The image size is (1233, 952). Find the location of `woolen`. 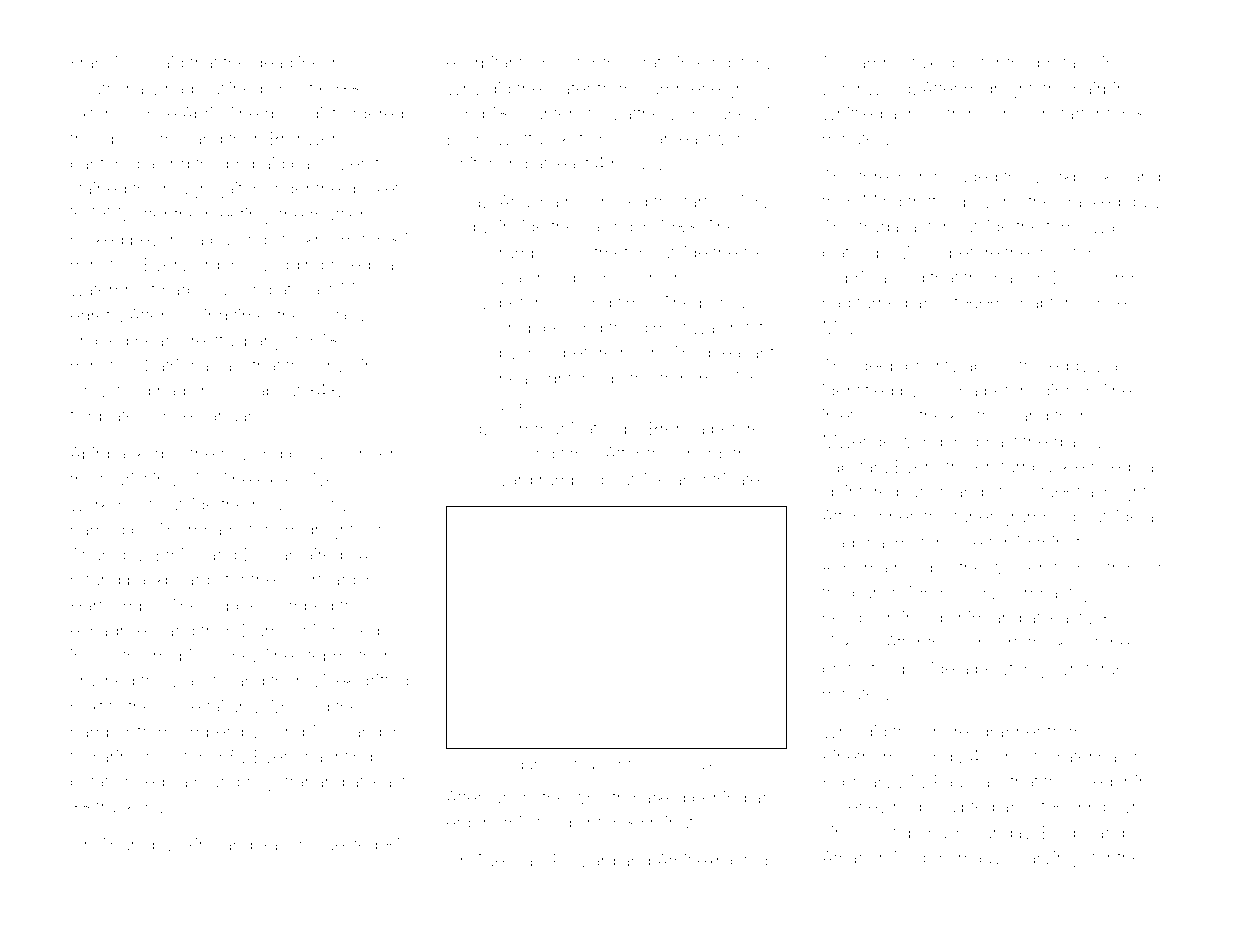

woolen is located at coordinates (1018, 567).
